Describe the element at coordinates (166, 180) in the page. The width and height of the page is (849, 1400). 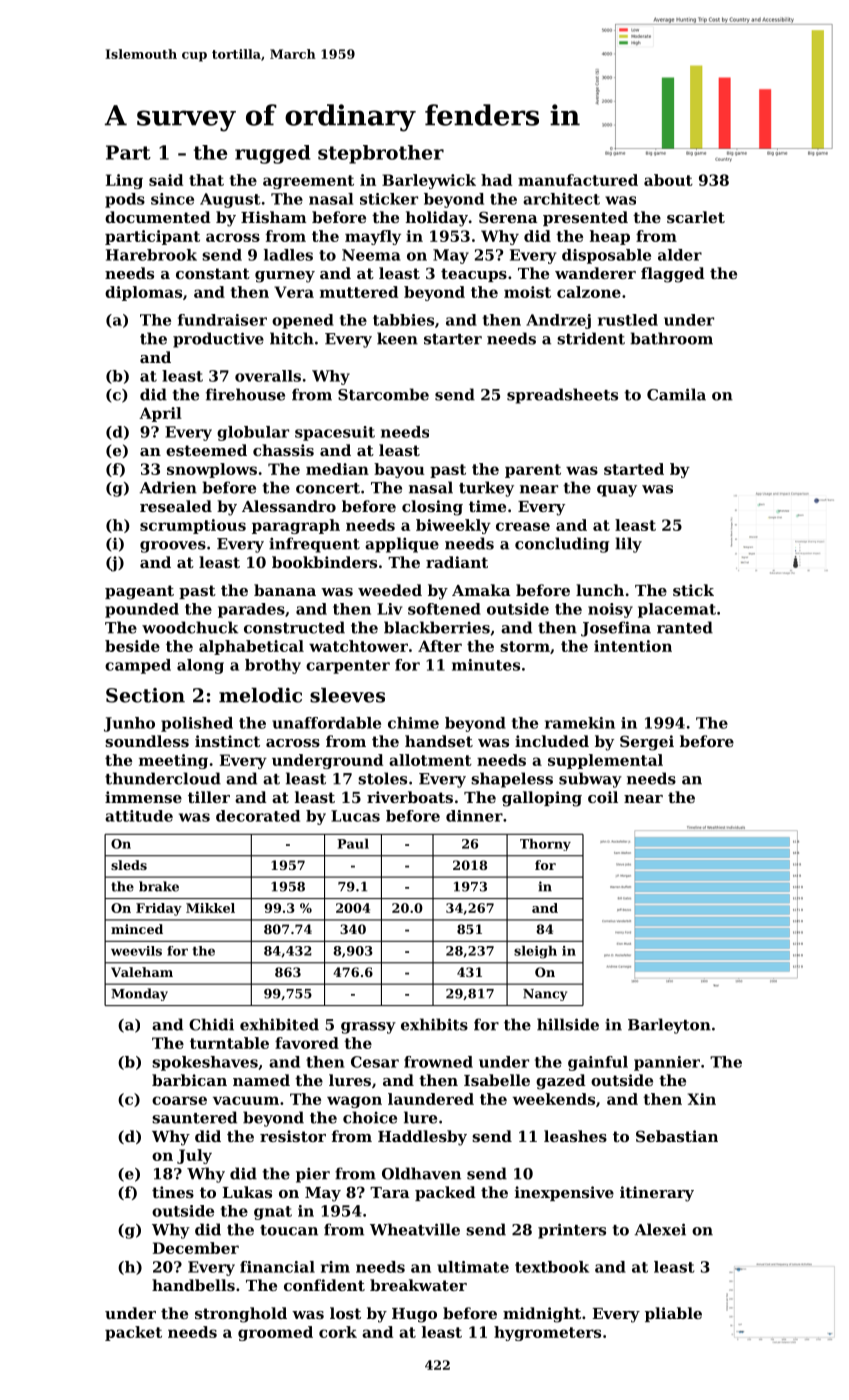
I see `said` at that location.
